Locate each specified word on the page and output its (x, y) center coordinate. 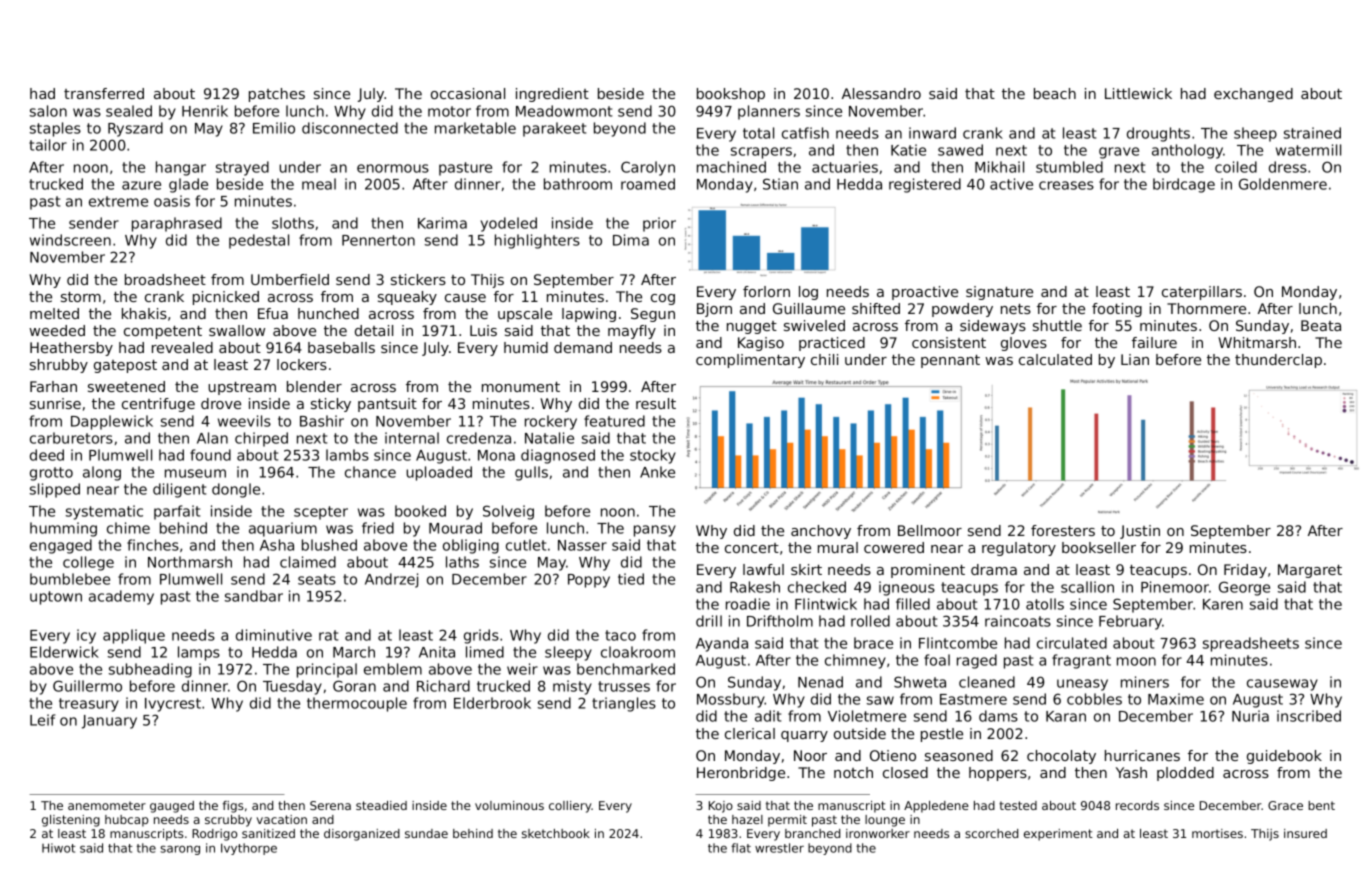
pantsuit (387, 405)
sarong (180, 850)
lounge (885, 821)
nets (1016, 309)
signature (999, 293)
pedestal (259, 241)
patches (277, 95)
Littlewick (1138, 93)
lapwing (589, 315)
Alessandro (881, 93)
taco (620, 635)
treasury (89, 705)
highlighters (537, 241)
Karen (1223, 604)
